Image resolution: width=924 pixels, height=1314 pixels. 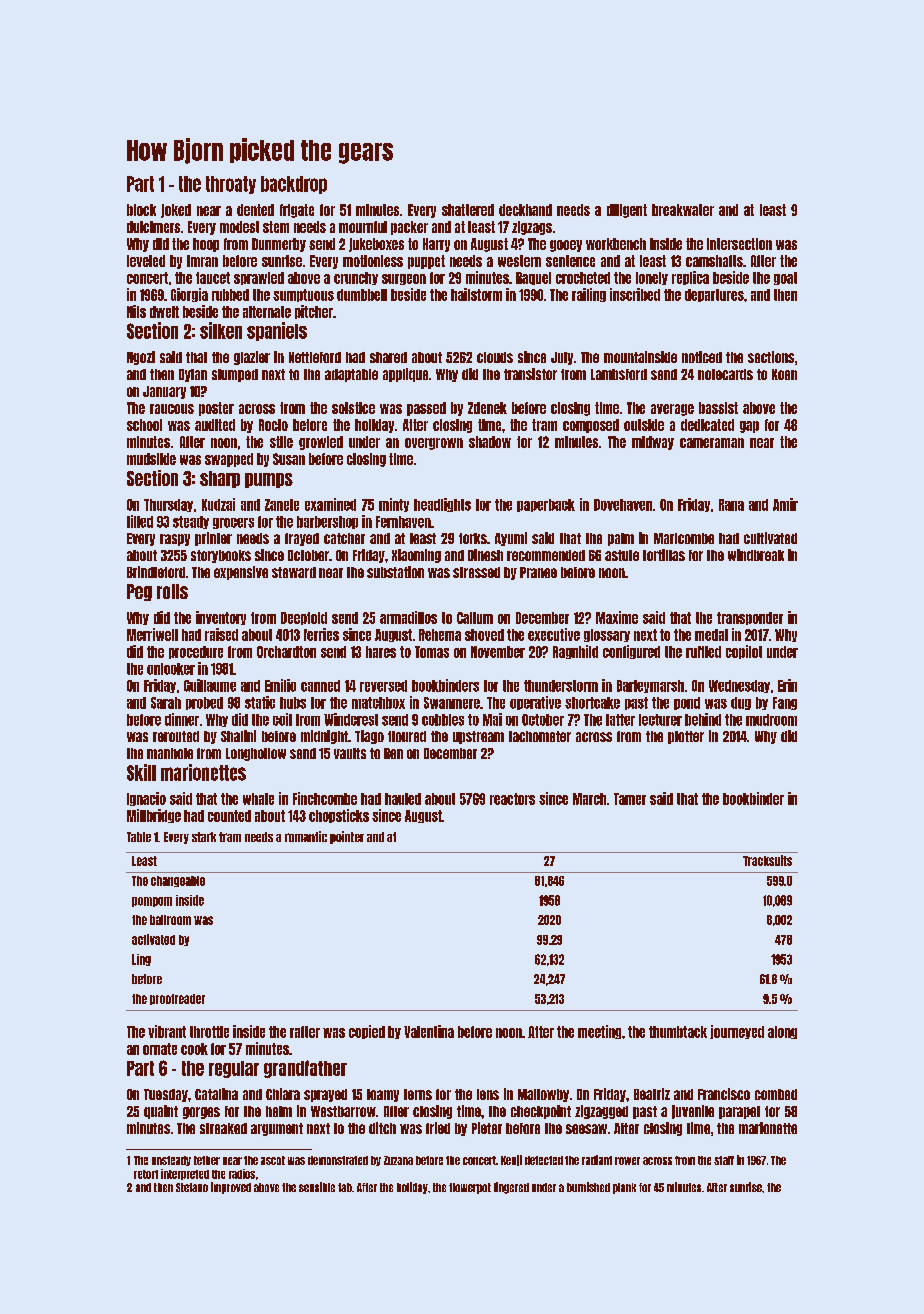 What do you see at coordinates (252, 358) in the screenshot?
I see `glazier` at bounding box center [252, 358].
